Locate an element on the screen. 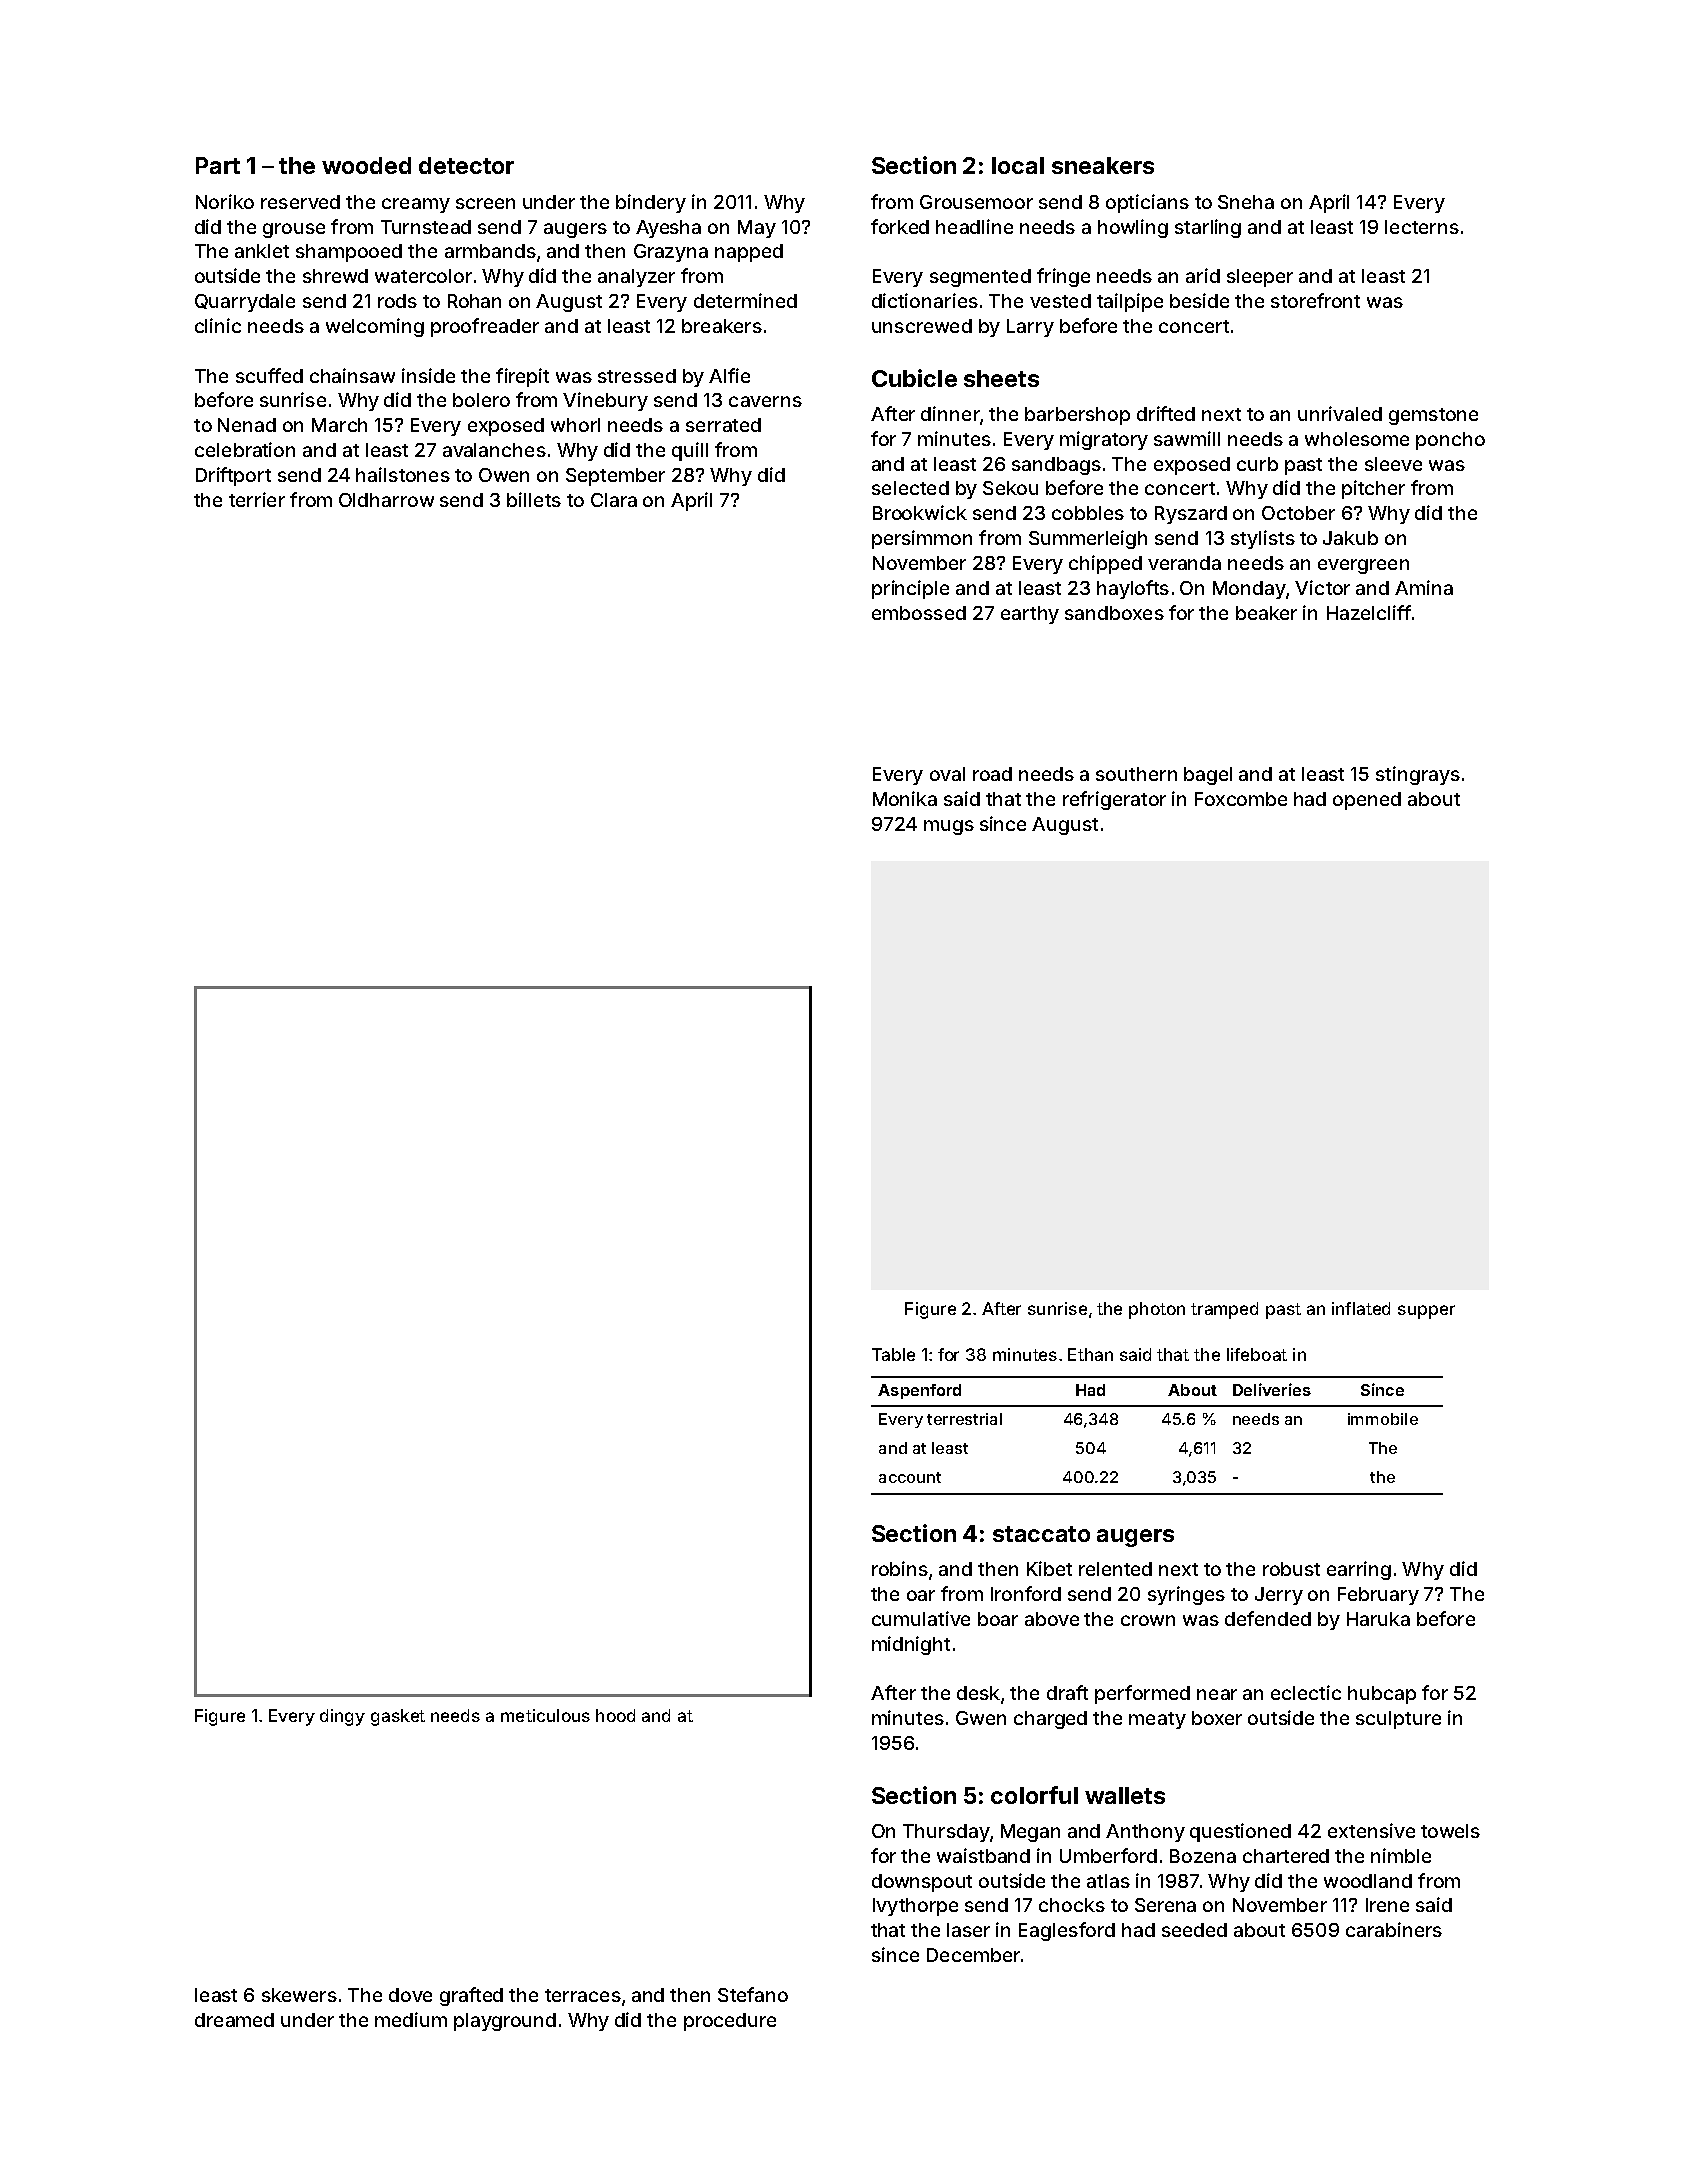 The image size is (1683, 2178). Table is located at coordinates (893, 1354).
